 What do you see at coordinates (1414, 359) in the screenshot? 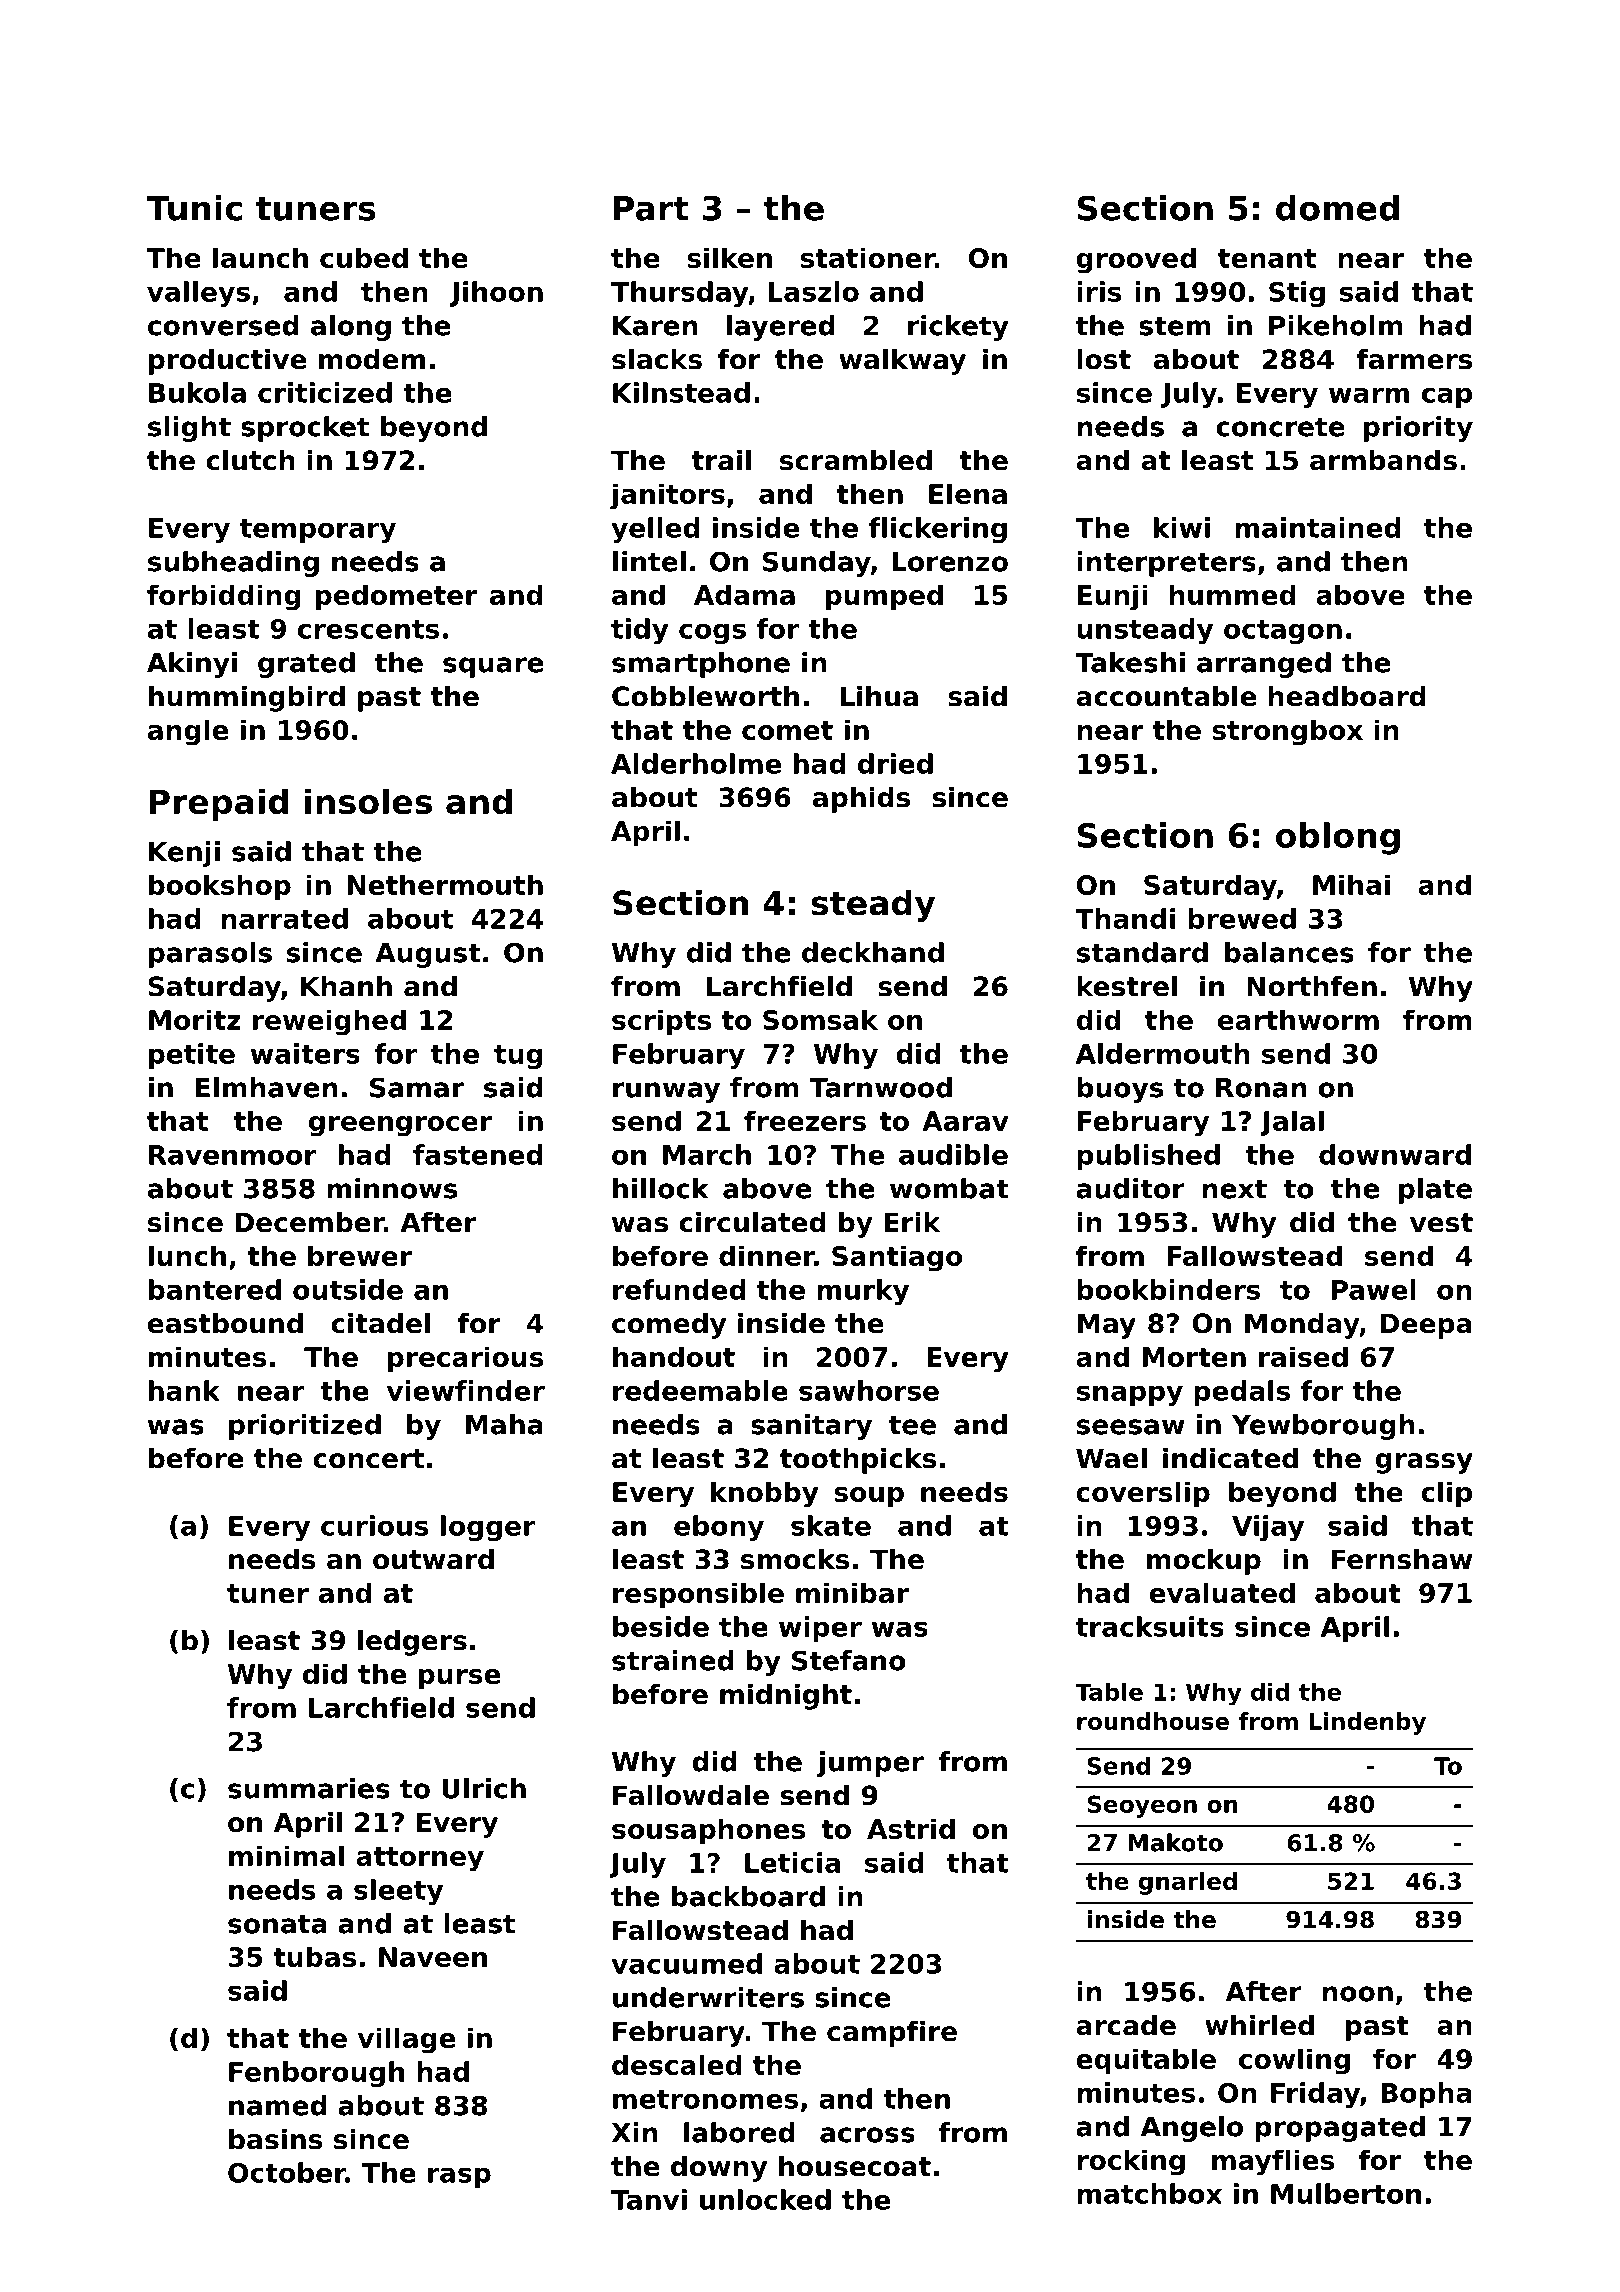
I see `farmers` at bounding box center [1414, 359].
